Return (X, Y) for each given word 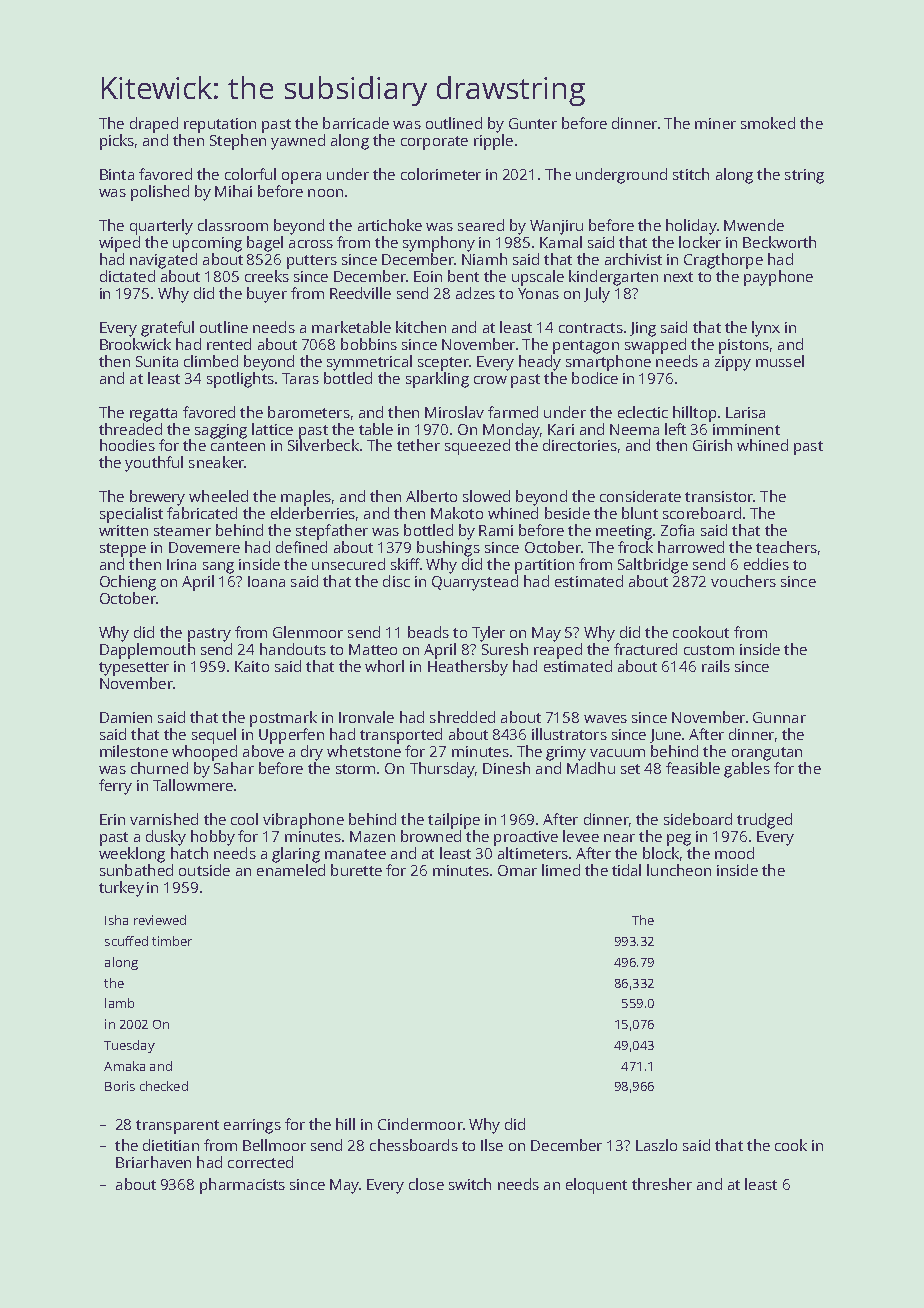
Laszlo (656, 1145)
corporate (434, 143)
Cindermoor (420, 1124)
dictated (127, 276)
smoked (768, 123)
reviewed (160, 920)
